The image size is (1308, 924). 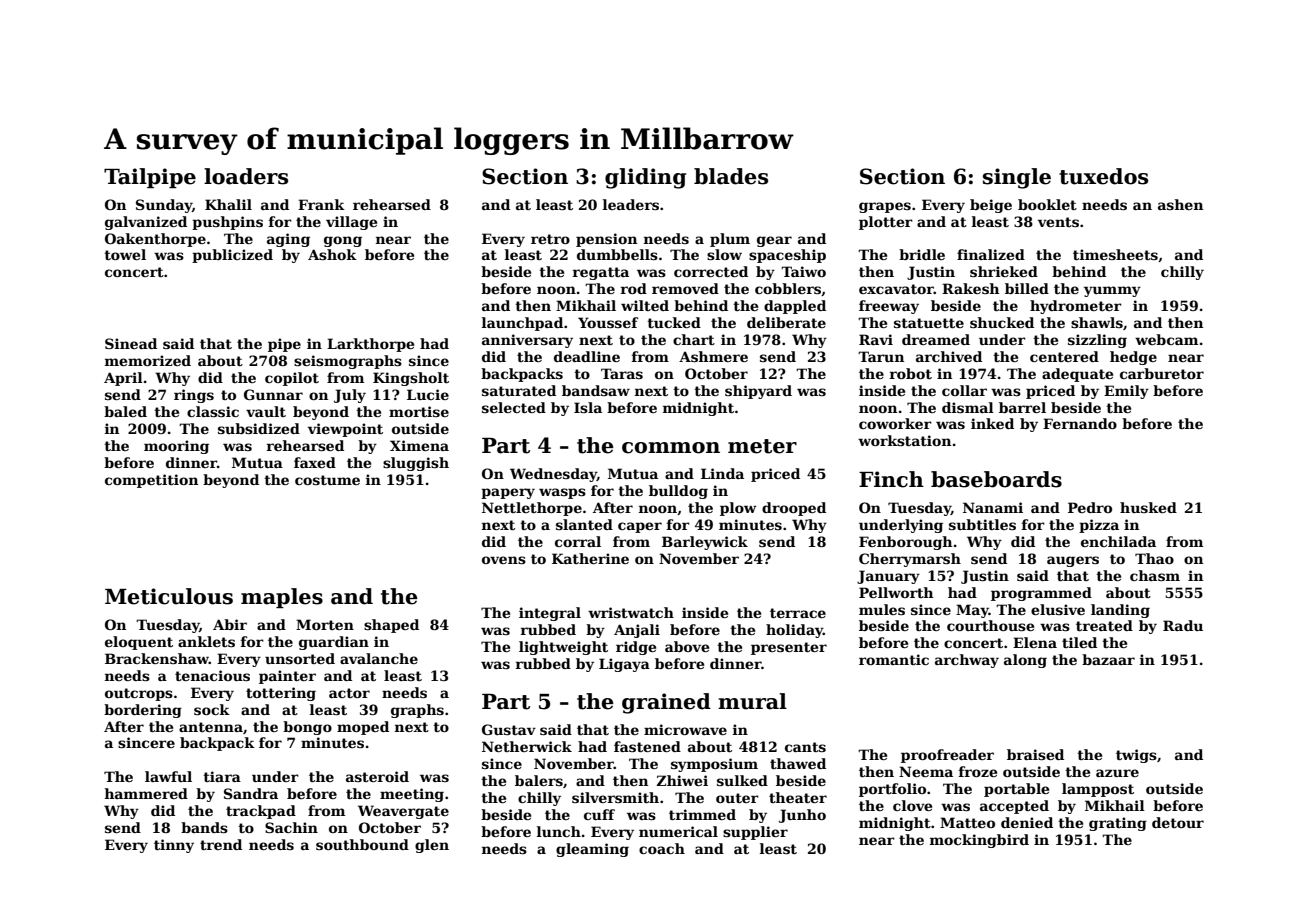 I want to click on tuxedos, so click(x=1103, y=176).
